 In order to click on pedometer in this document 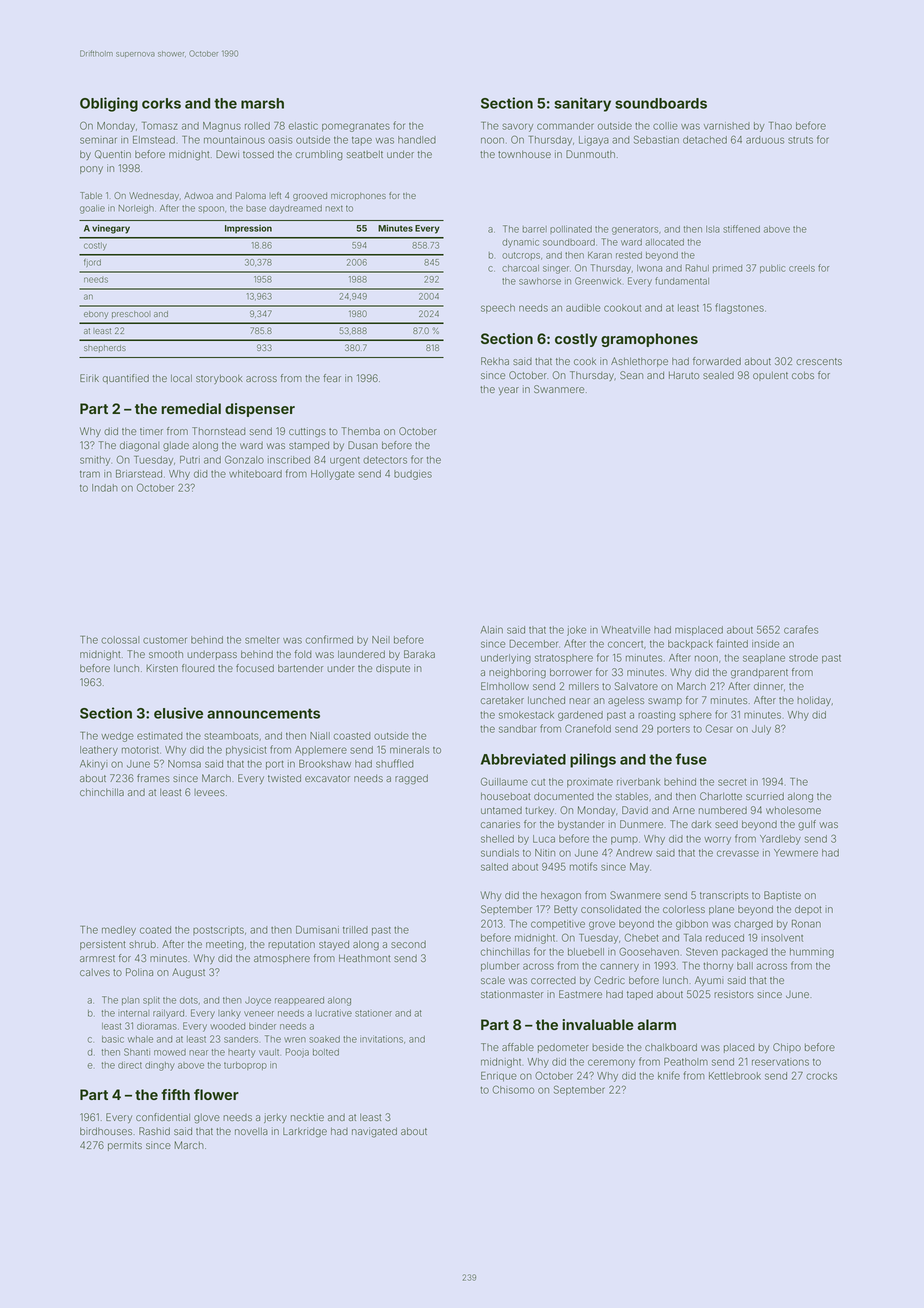, I will do `click(563, 1048)`.
